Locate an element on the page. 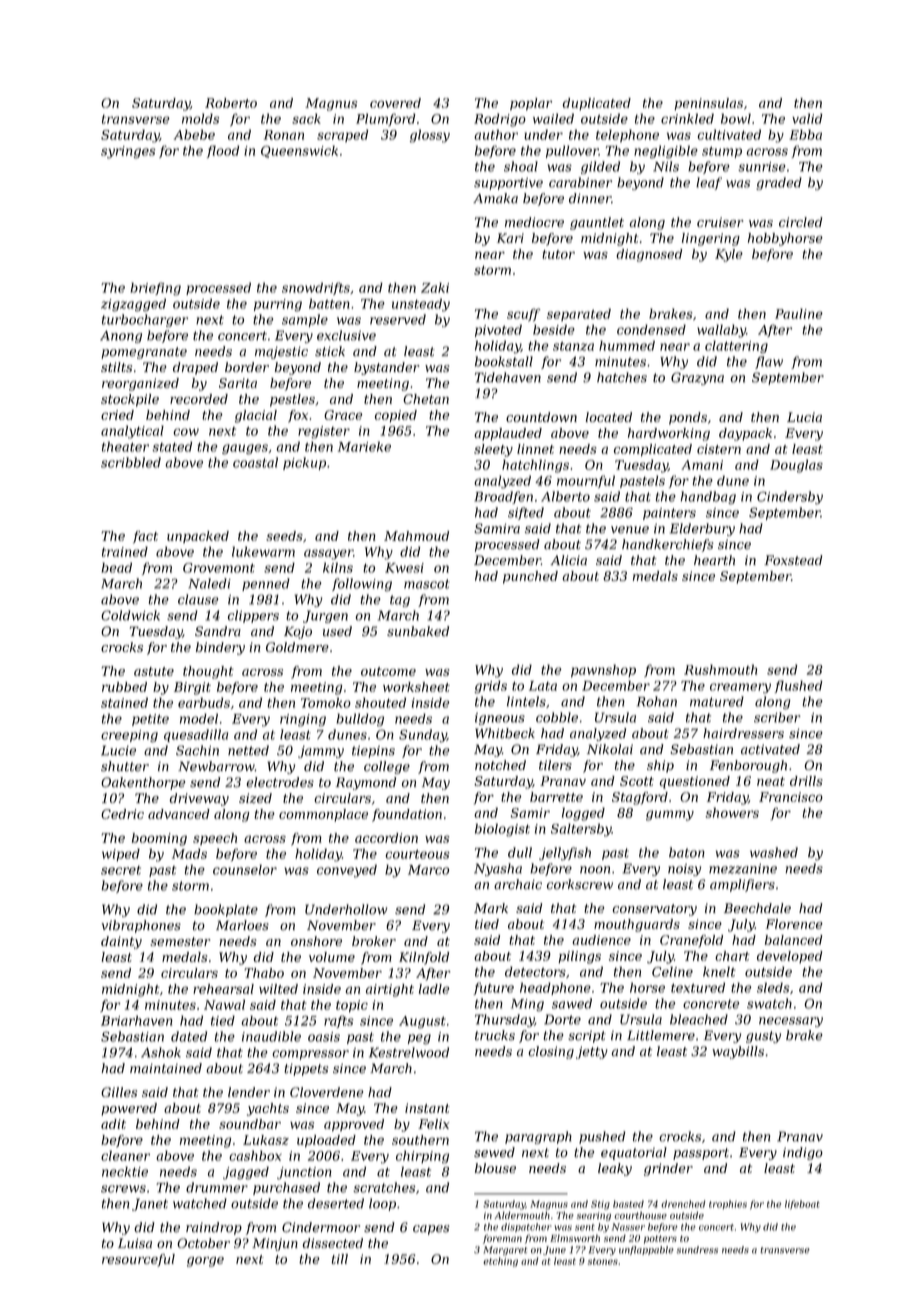 The height and width of the page is (1308, 924). loop is located at coordinates (382, 1204).
